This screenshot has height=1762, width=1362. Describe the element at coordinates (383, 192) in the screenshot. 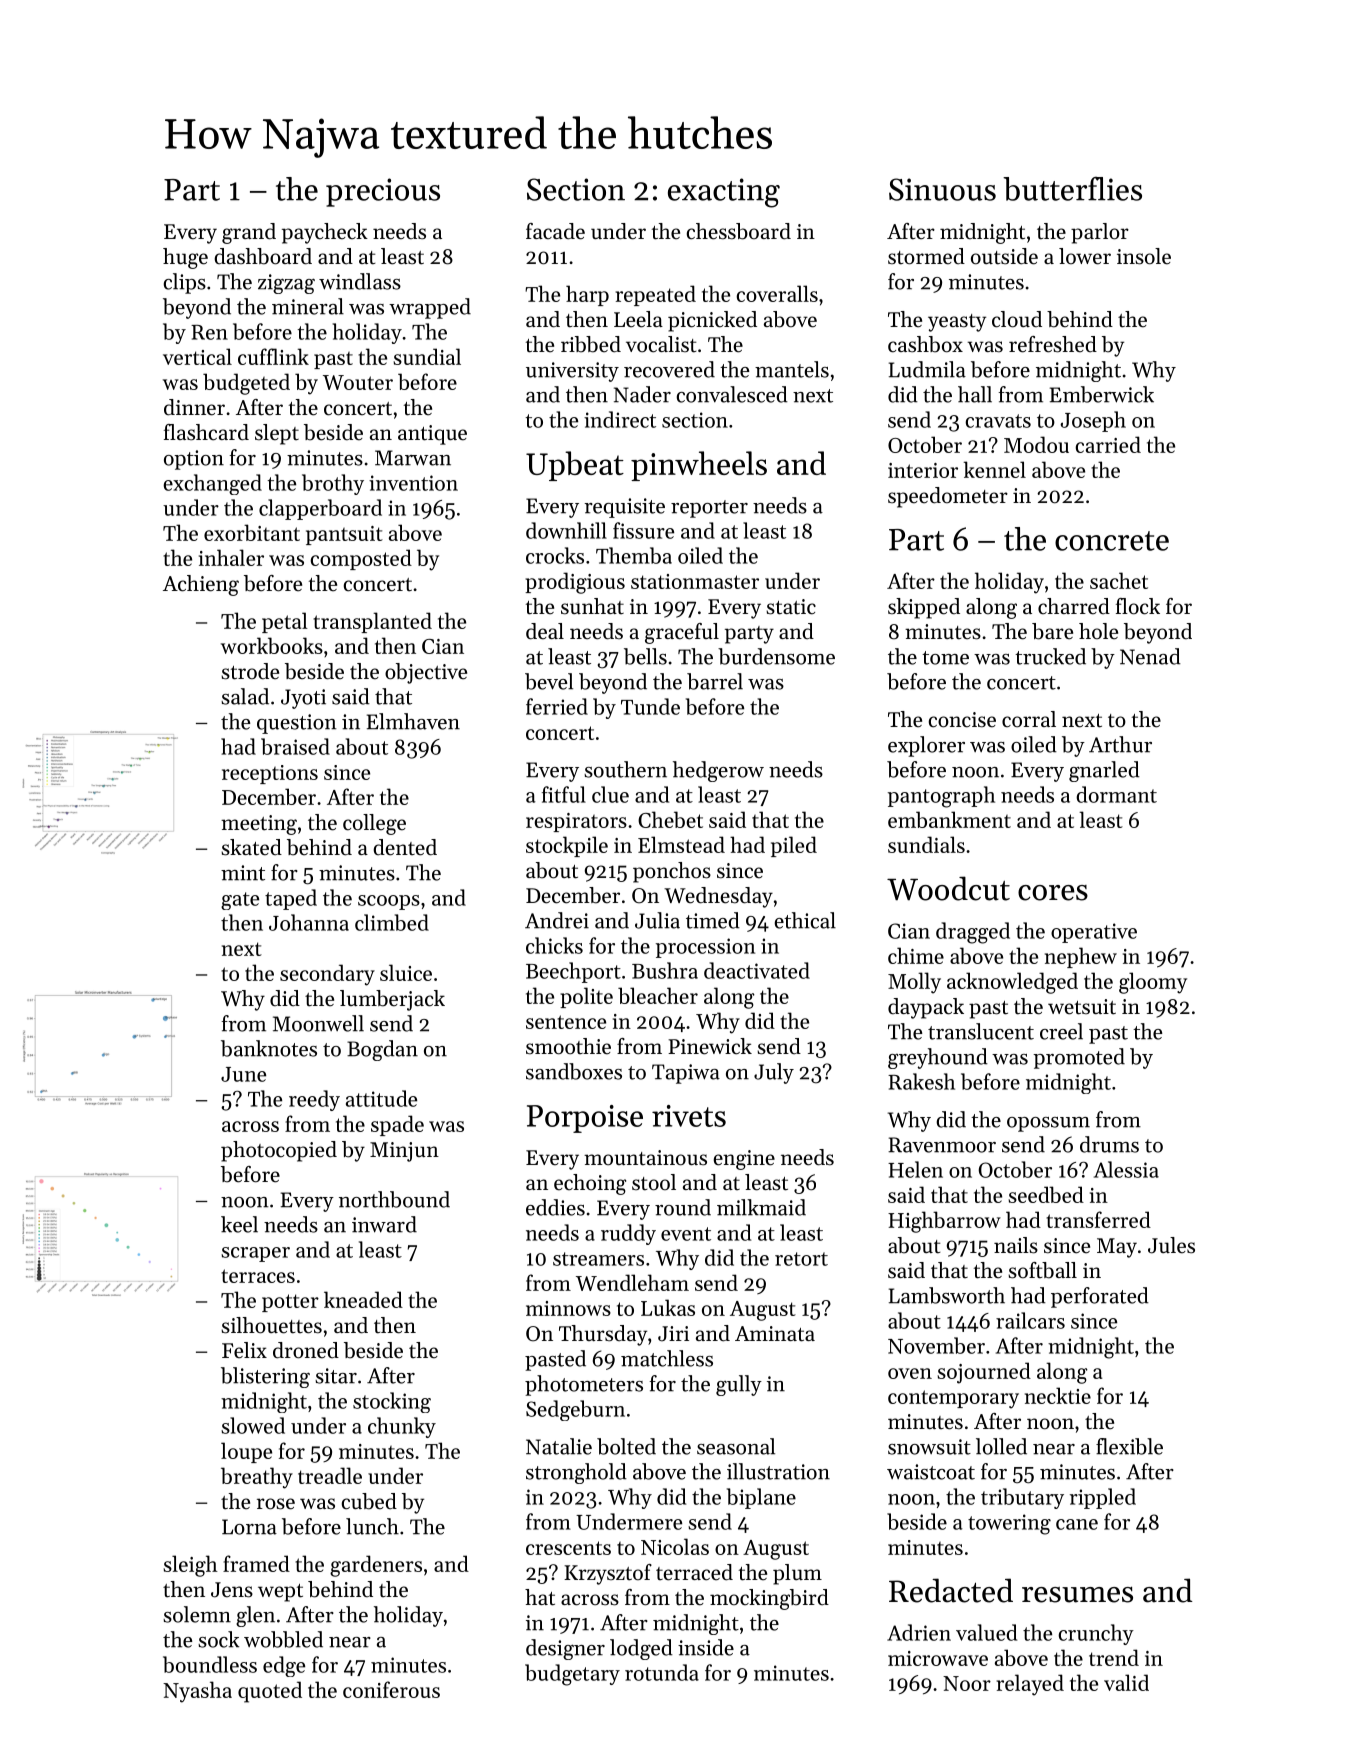

I see `precious` at that location.
